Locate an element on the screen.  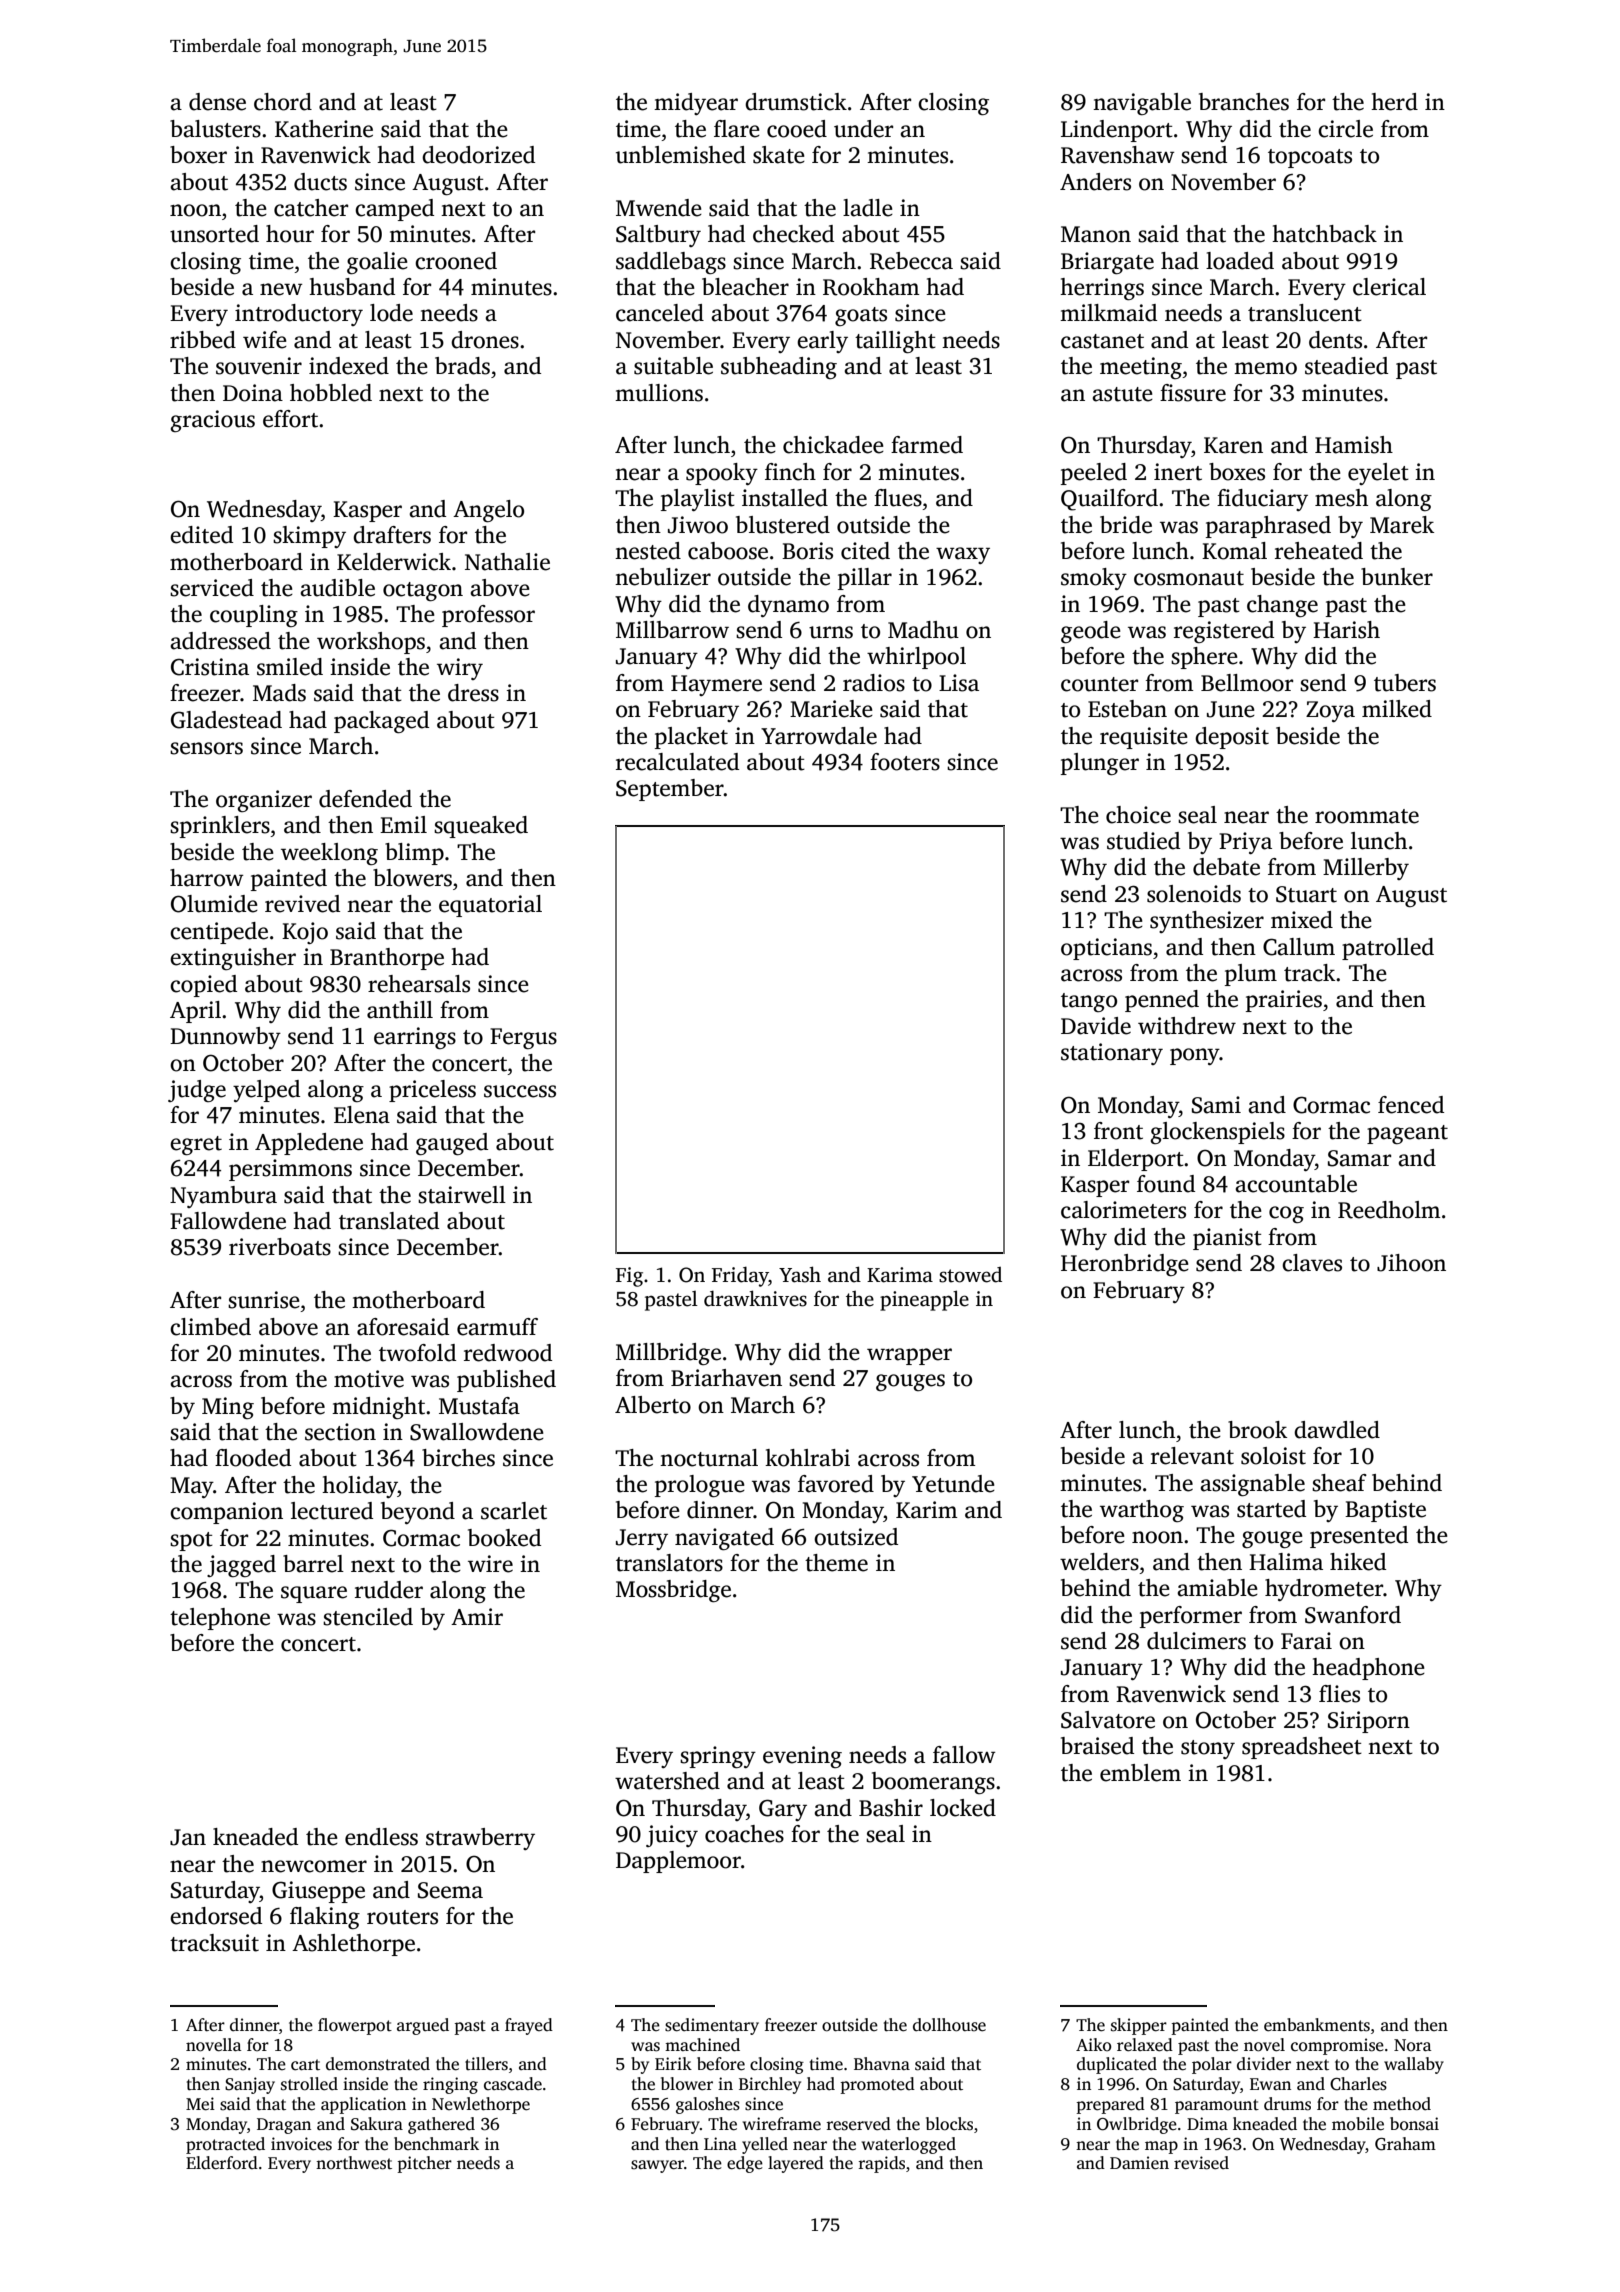
serviced is located at coordinates (212, 588).
